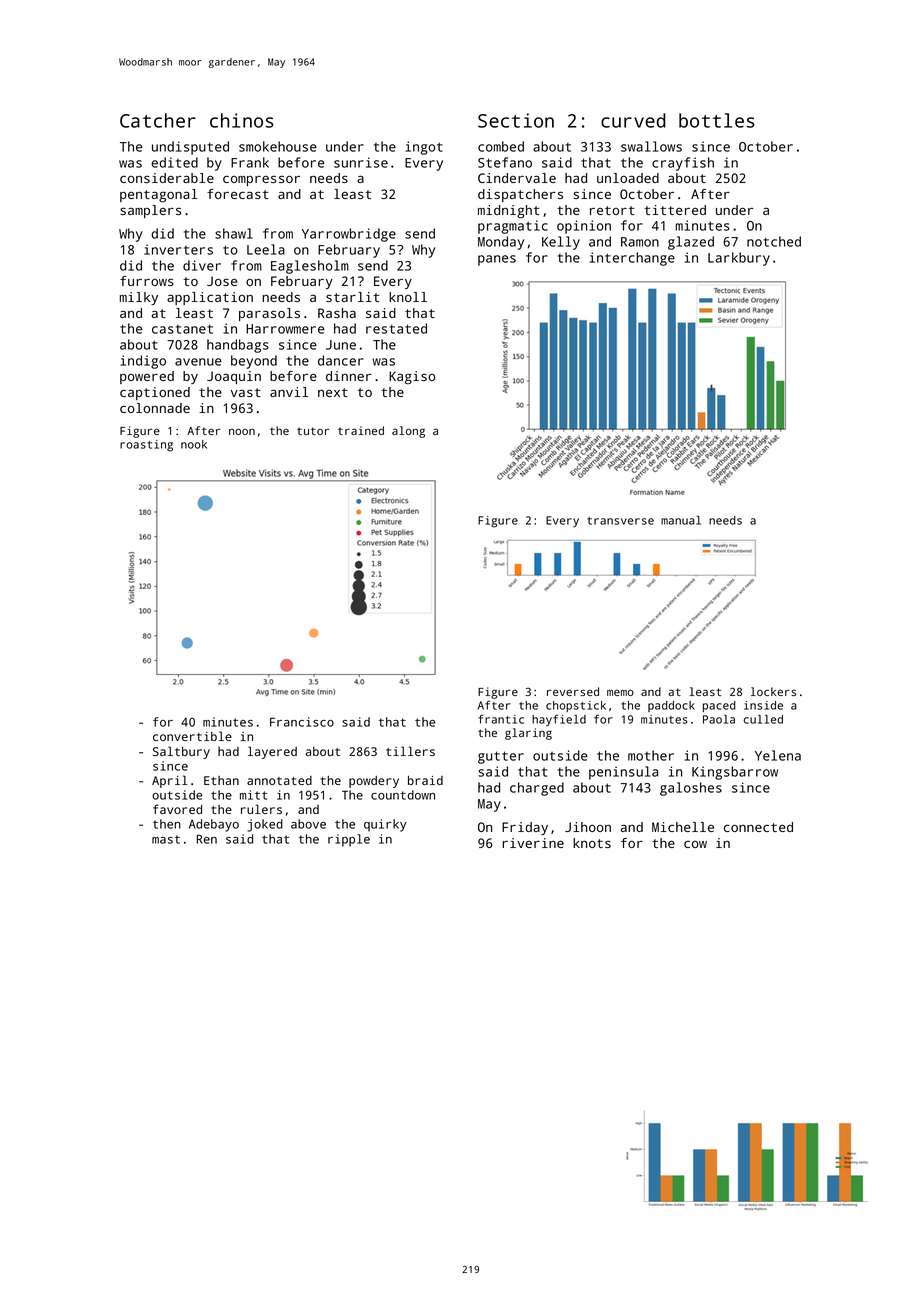 The width and height of the image is (924, 1308). What do you see at coordinates (620, 521) in the image?
I see `transverse` at bounding box center [620, 521].
